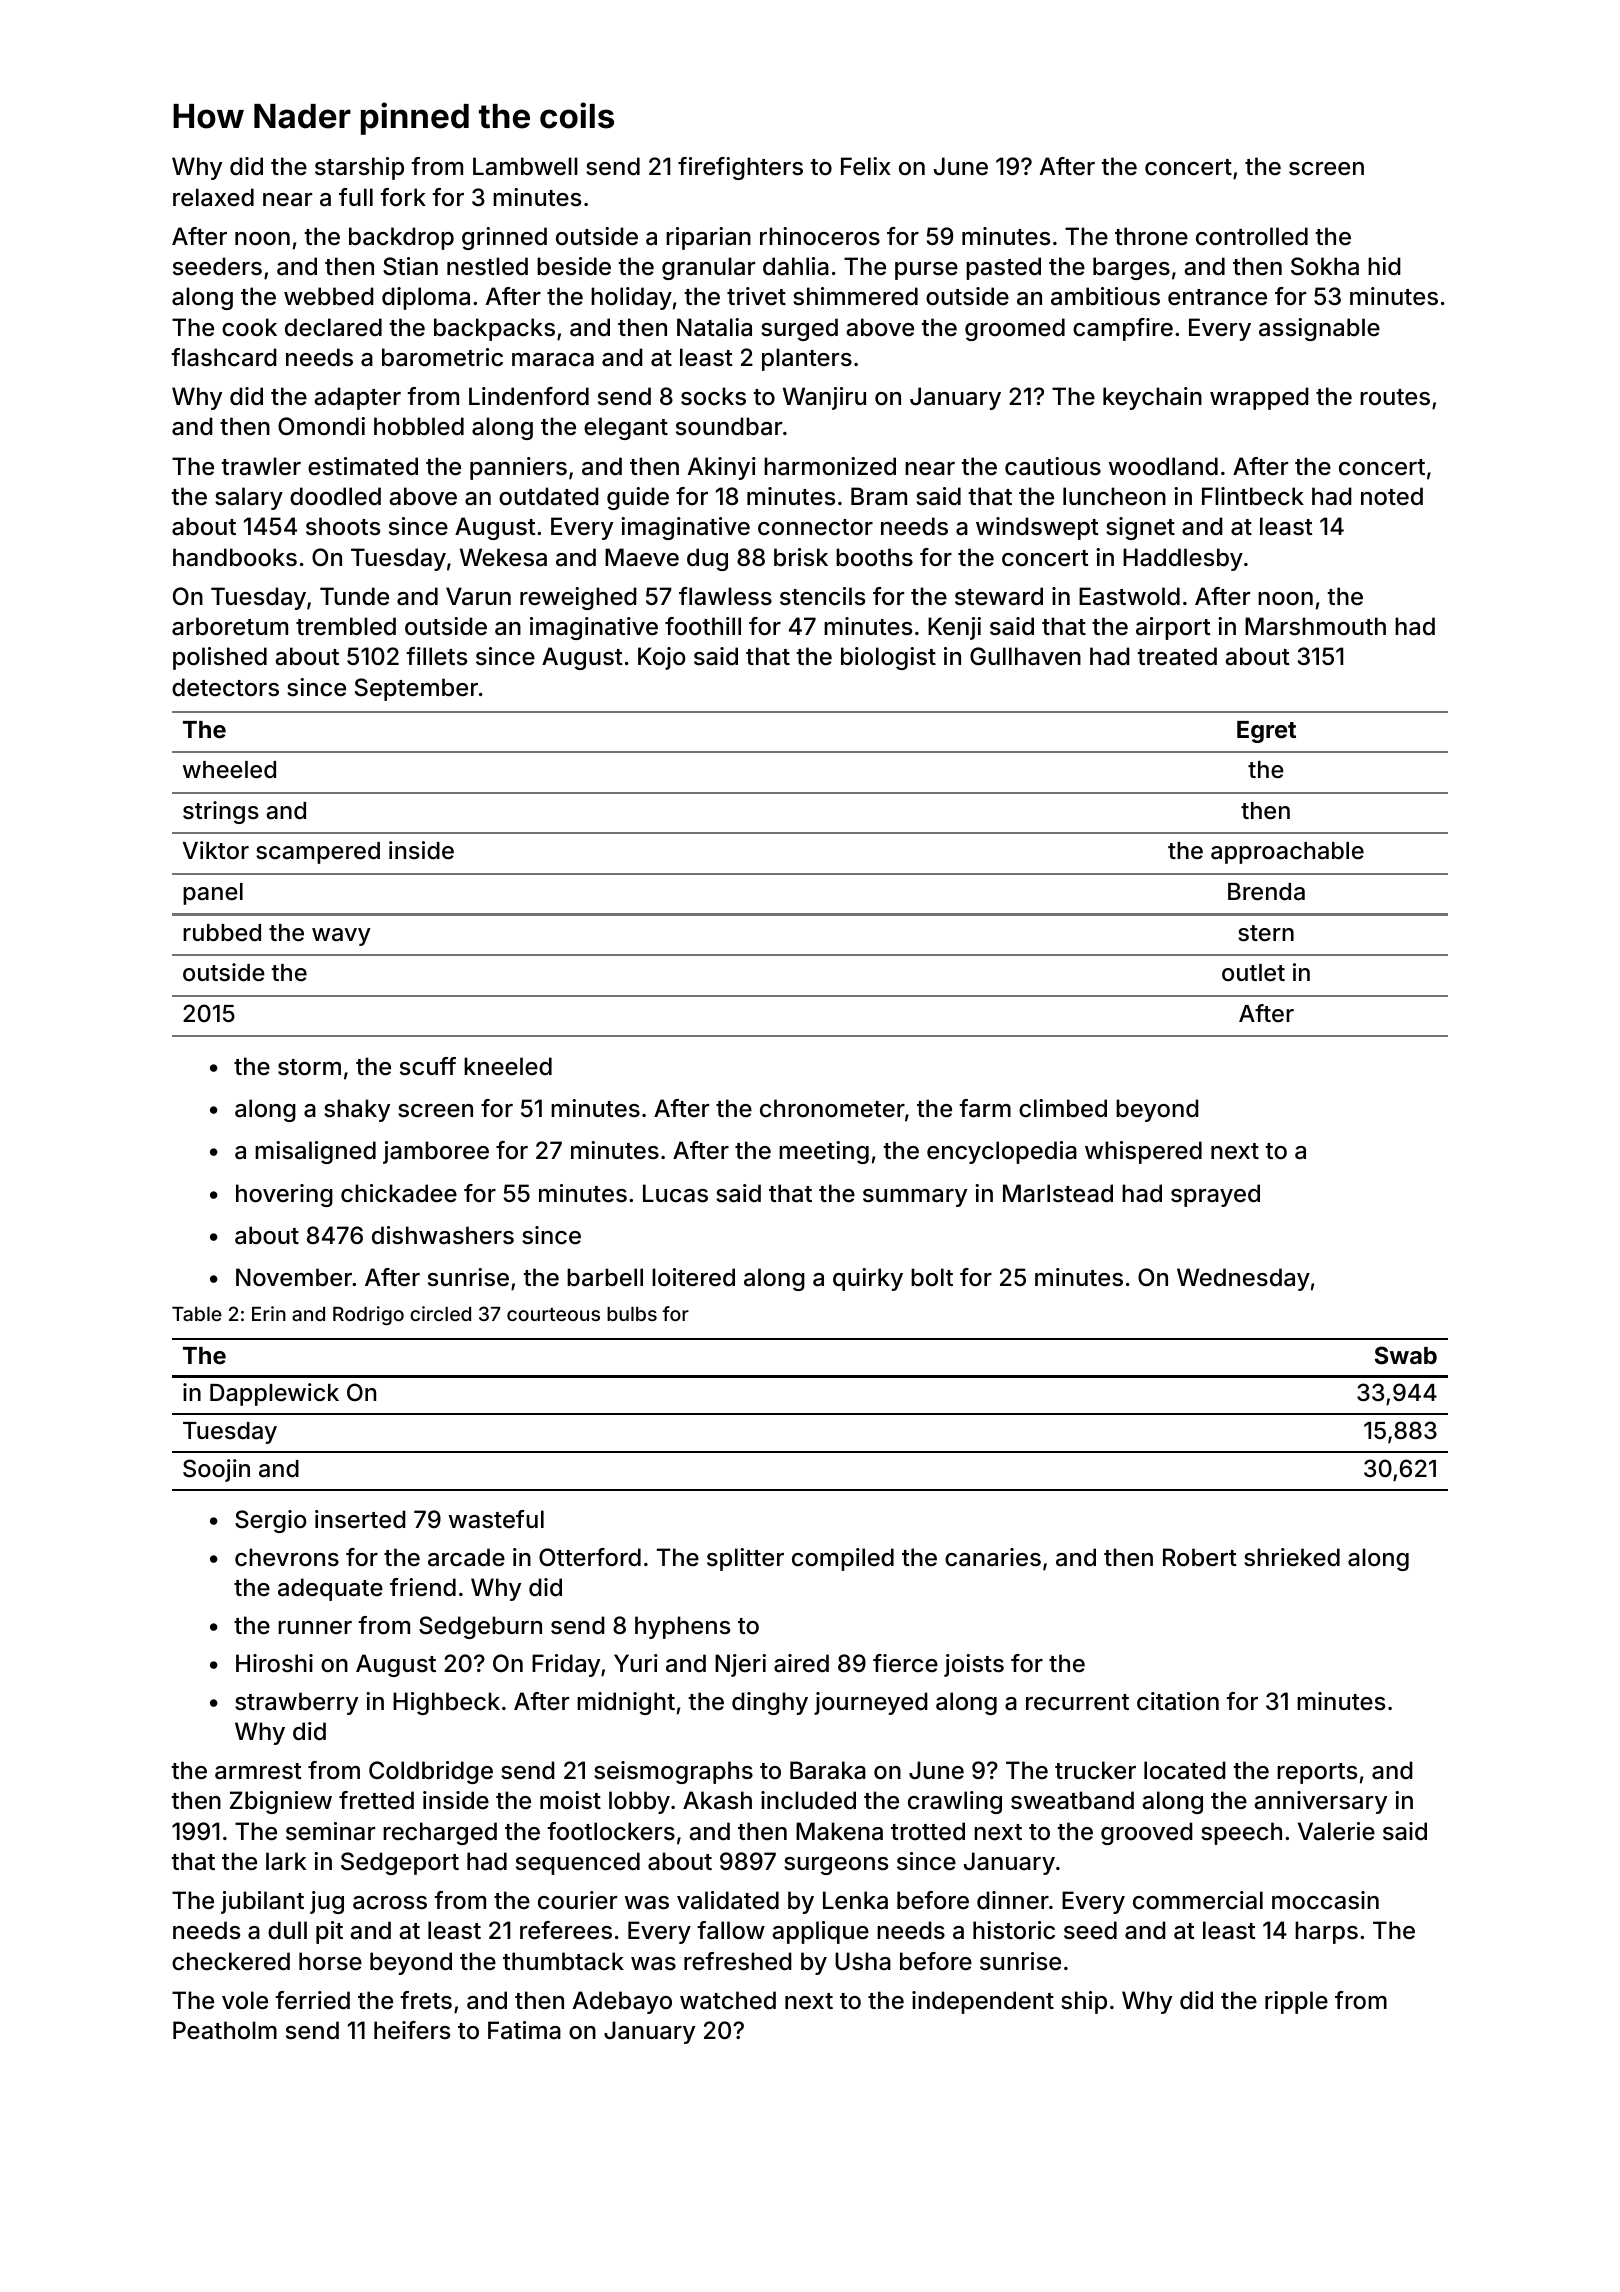 This page has width=1620, height=2292. What do you see at coordinates (1266, 892) in the page?
I see `Brenda` at bounding box center [1266, 892].
